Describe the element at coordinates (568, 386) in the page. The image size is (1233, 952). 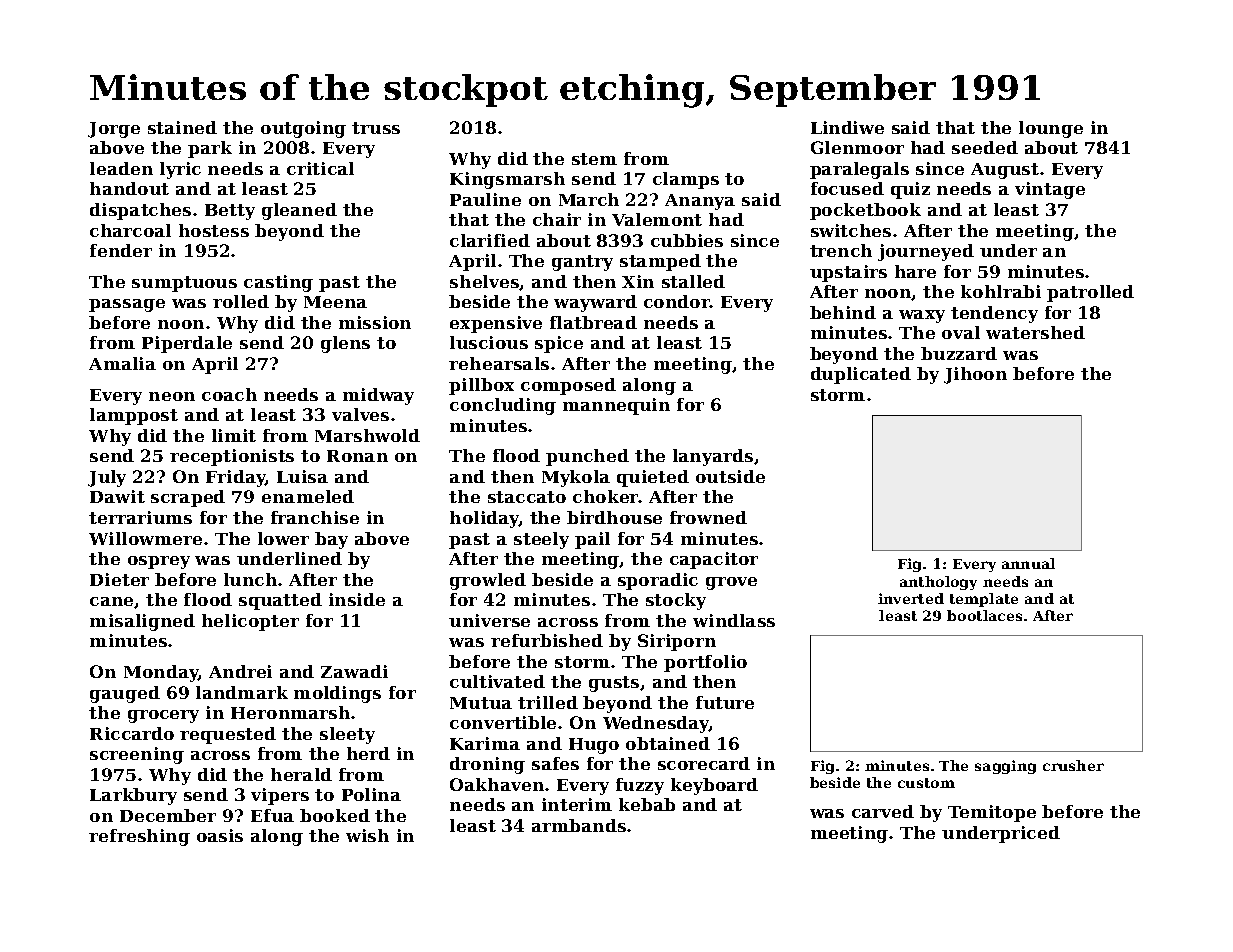
I see `composed` at that location.
